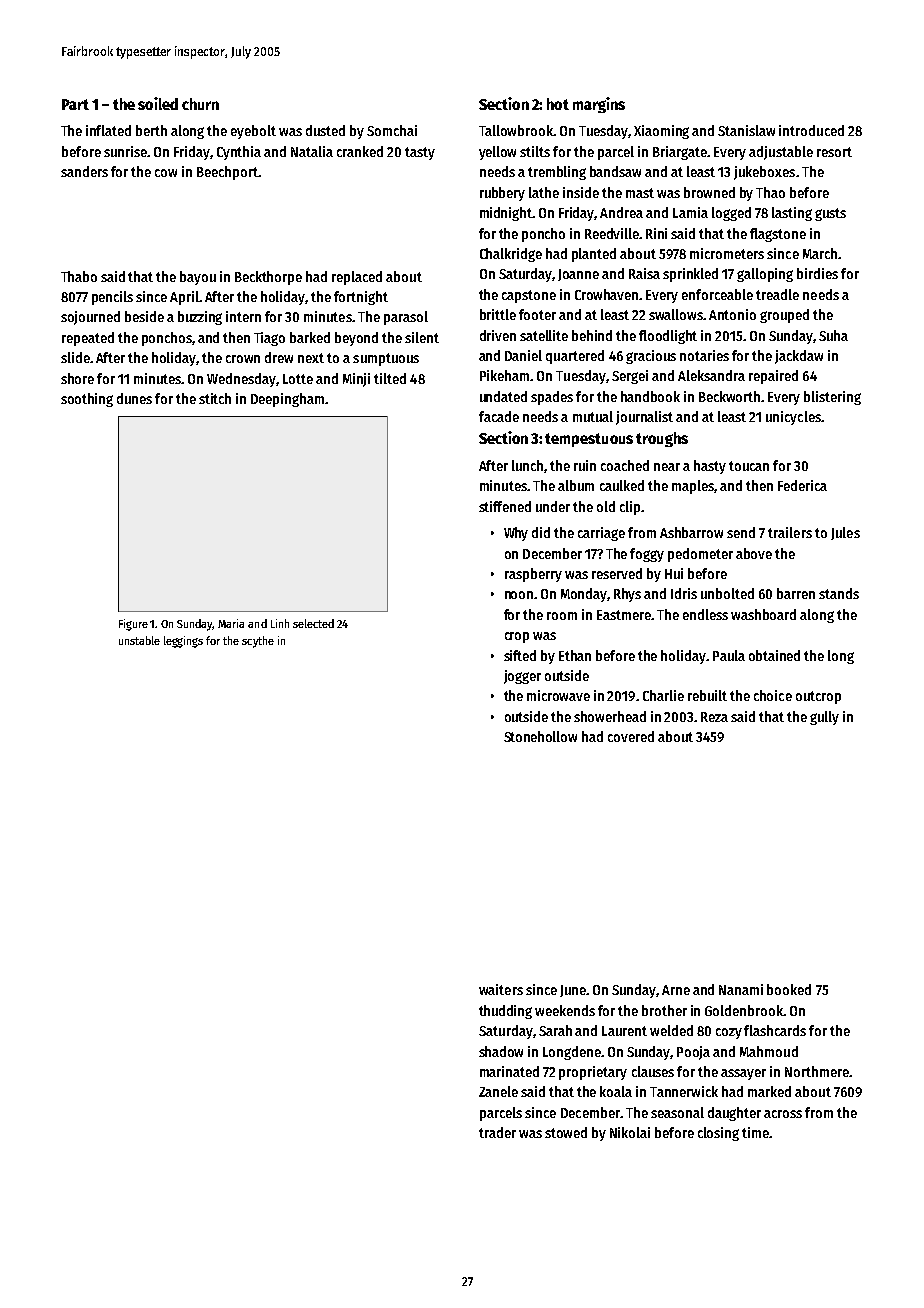 This image has width=924, height=1308. I want to click on trader, so click(497, 1132).
